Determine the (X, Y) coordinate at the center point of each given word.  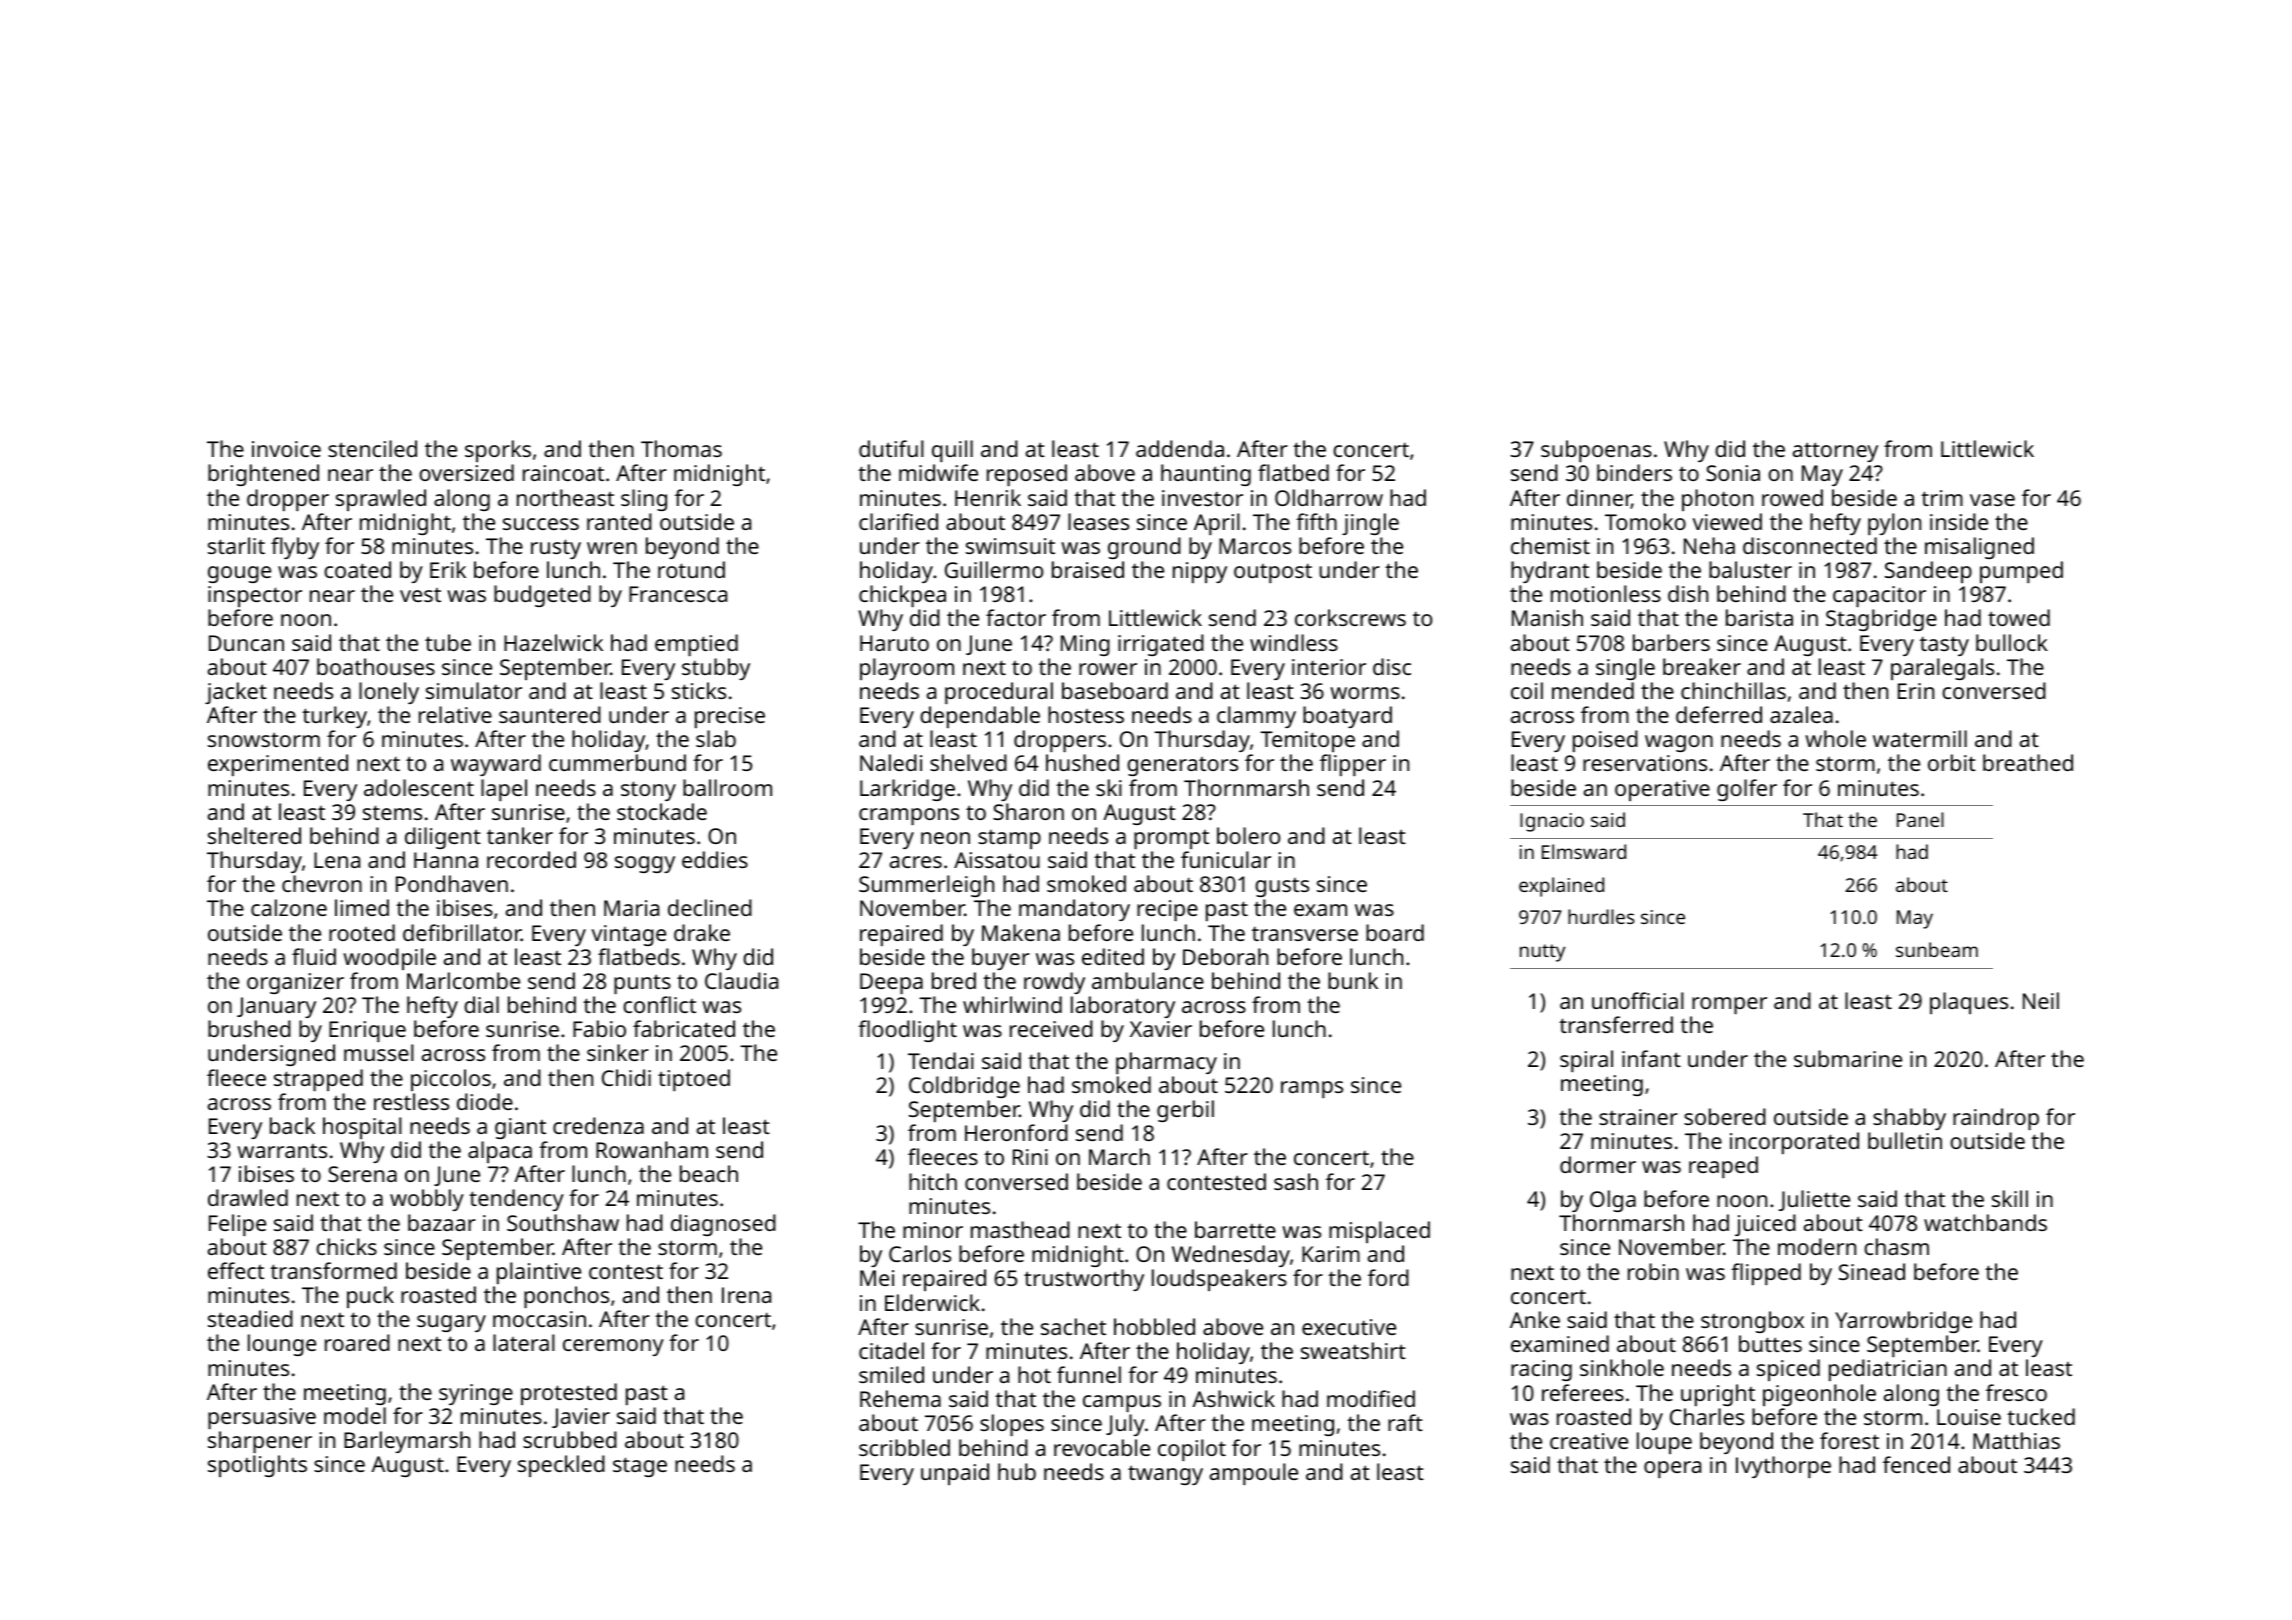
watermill (1920, 738)
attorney (1835, 452)
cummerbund (617, 762)
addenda (1180, 448)
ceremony (613, 1347)
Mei (877, 1278)
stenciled (372, 448)
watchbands (1985, 1222)
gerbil (1185, 1111)
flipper (1353, 765)
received (1051, 1028)
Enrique (367, 1031)
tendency (516, 1200)
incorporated (1794, 1143)
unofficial (1638, 1000)
